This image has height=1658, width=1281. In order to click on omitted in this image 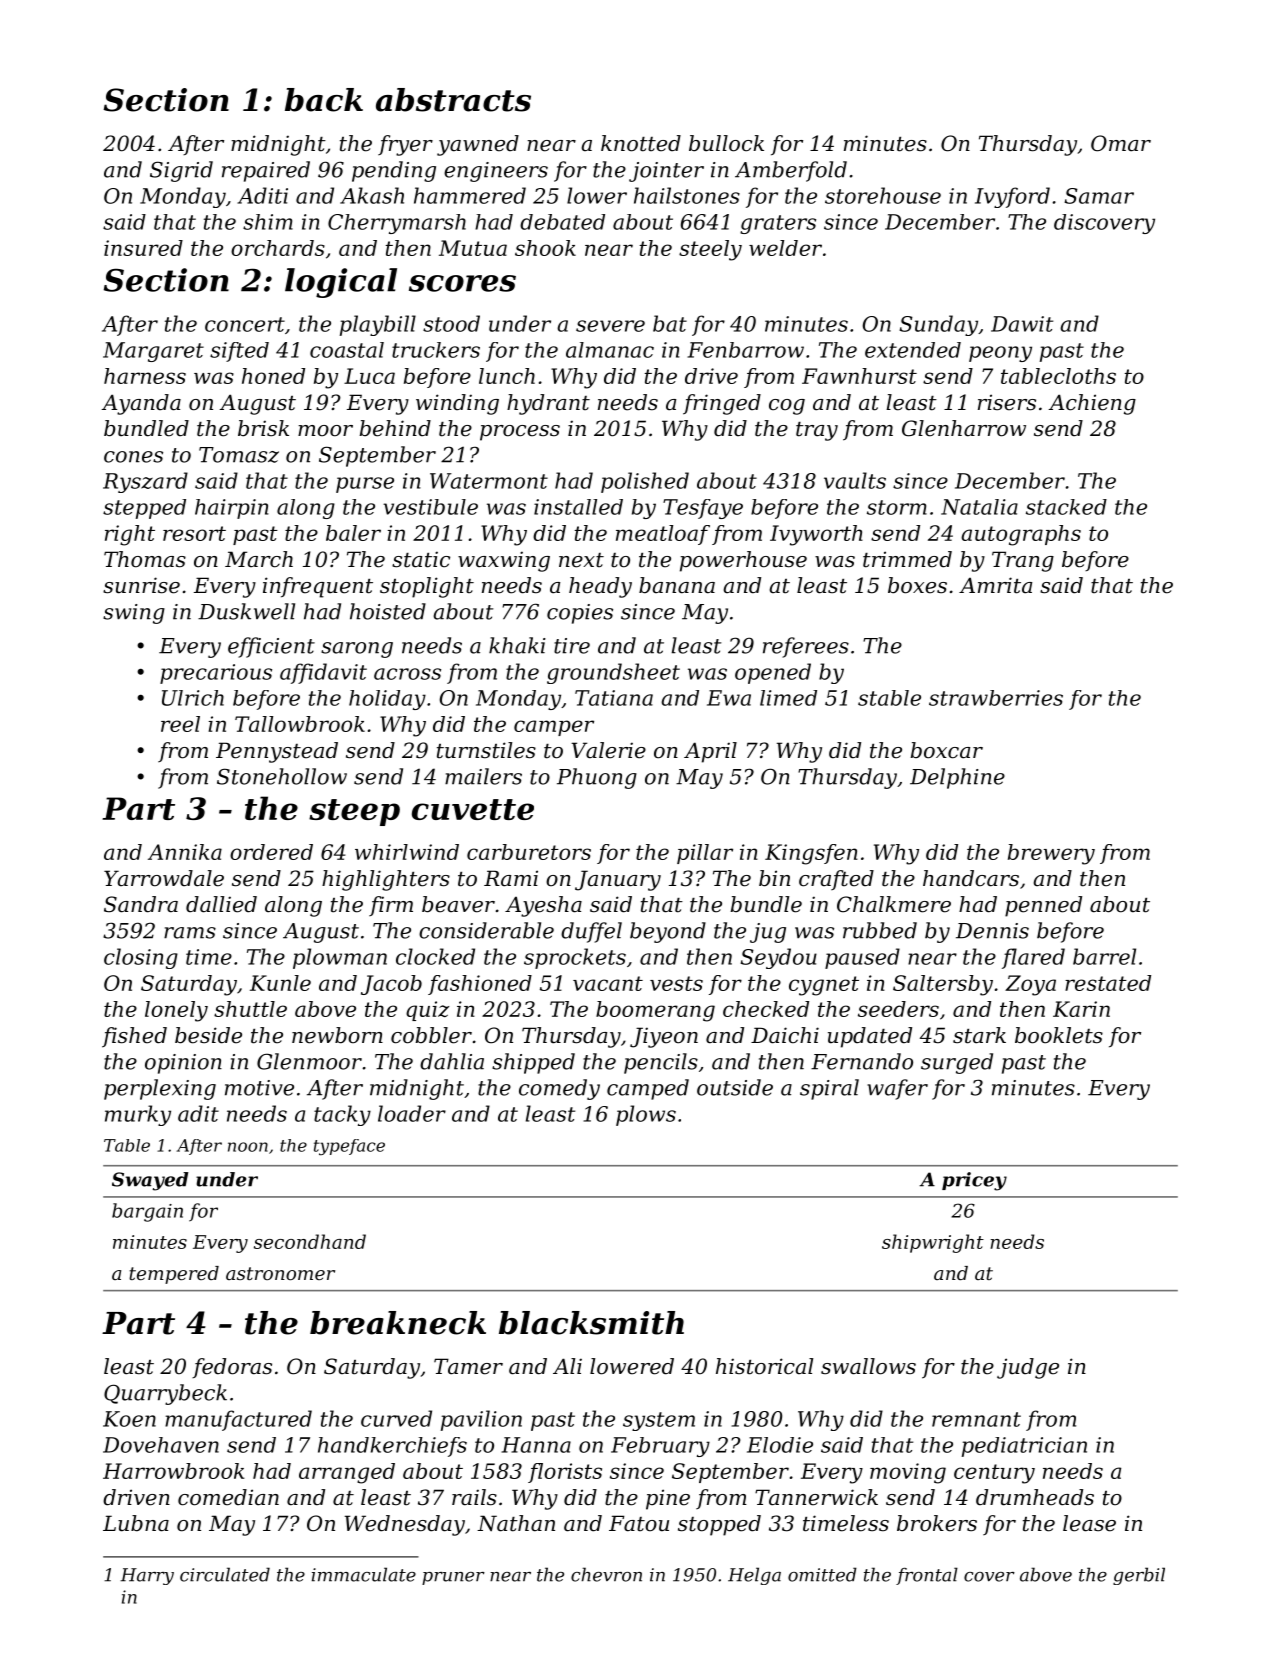, I will do `click(822, 1574)`.
